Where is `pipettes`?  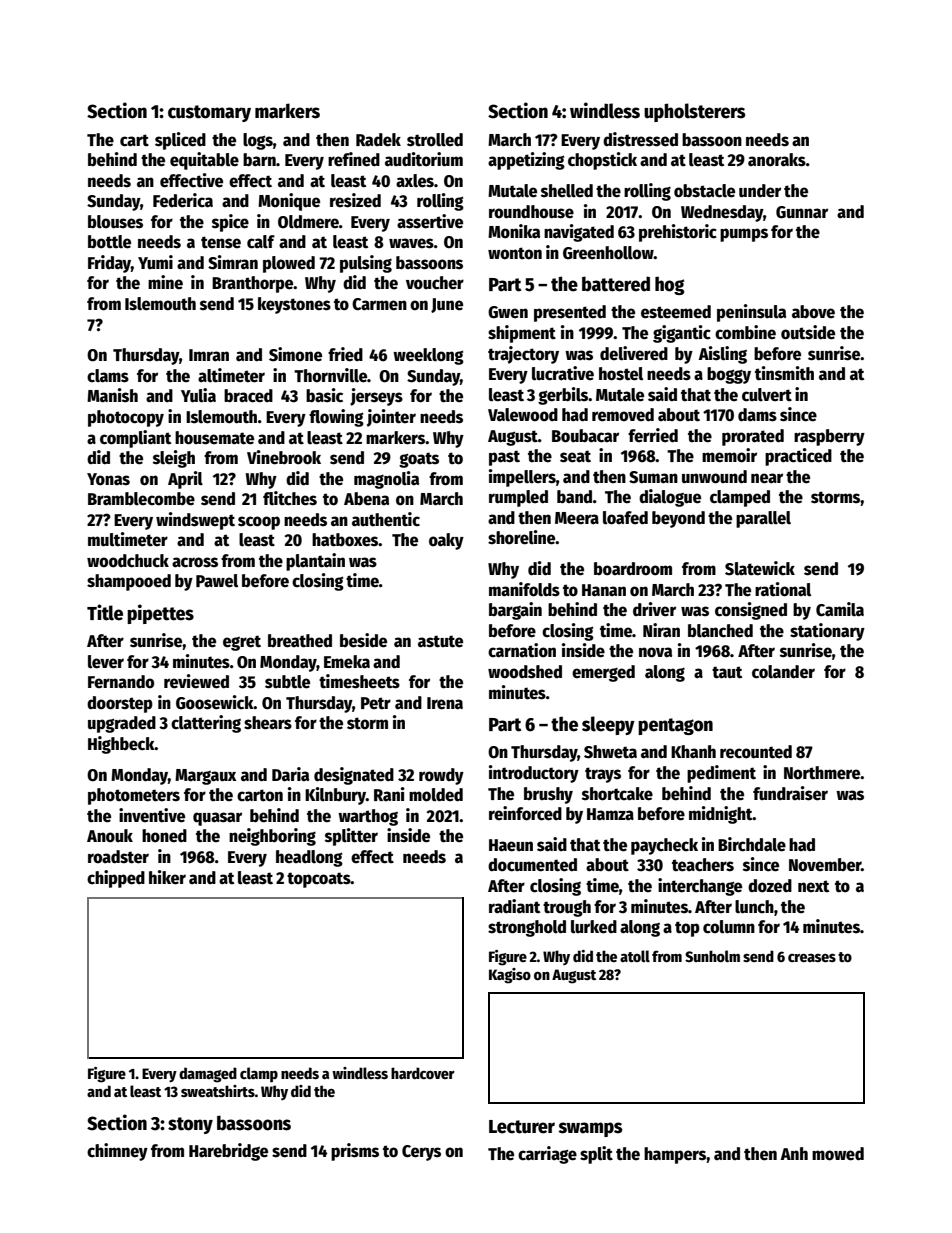
pipettes is located at coordinates (160, 614).
